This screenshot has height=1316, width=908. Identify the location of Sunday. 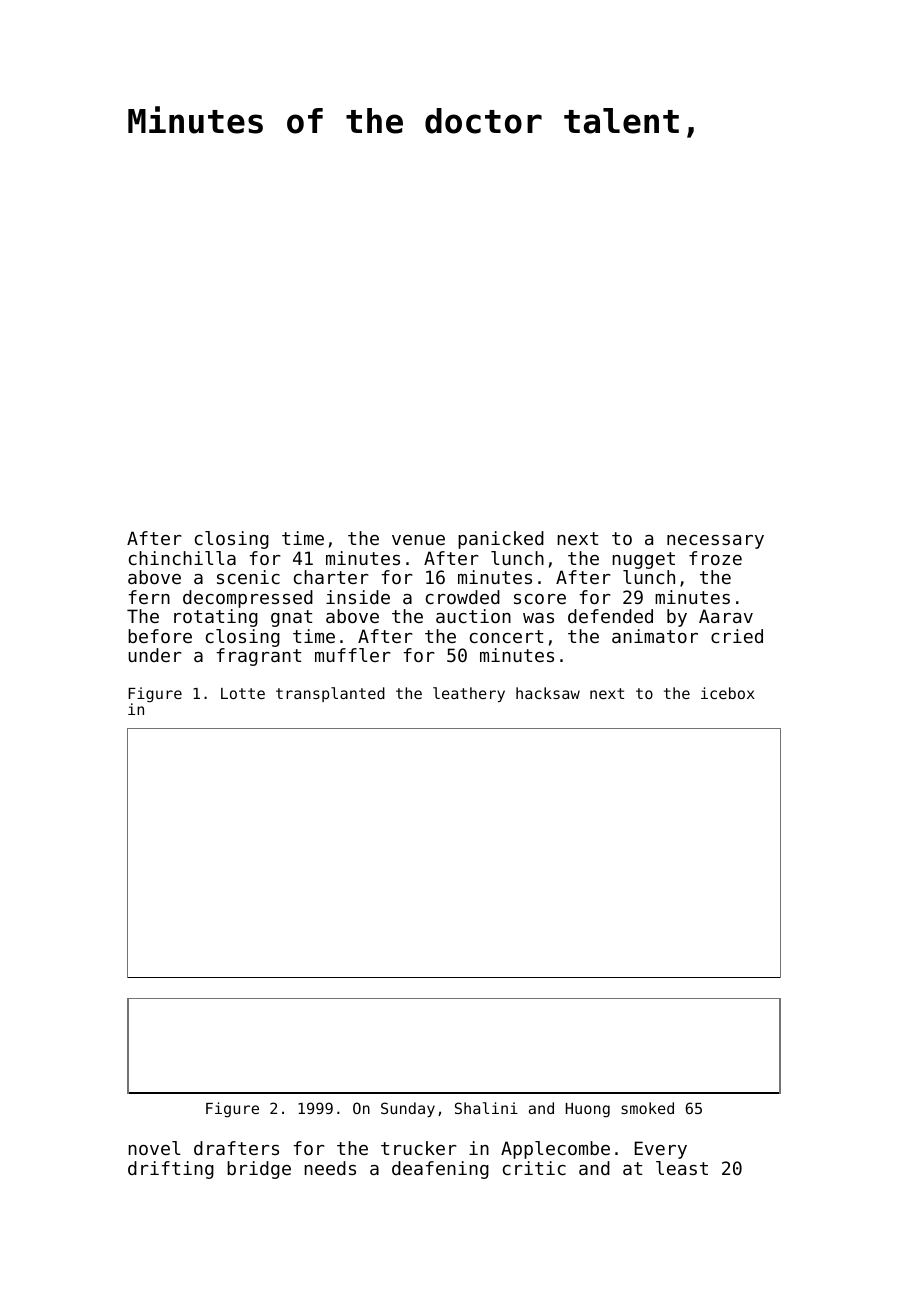
(408, 1109).
